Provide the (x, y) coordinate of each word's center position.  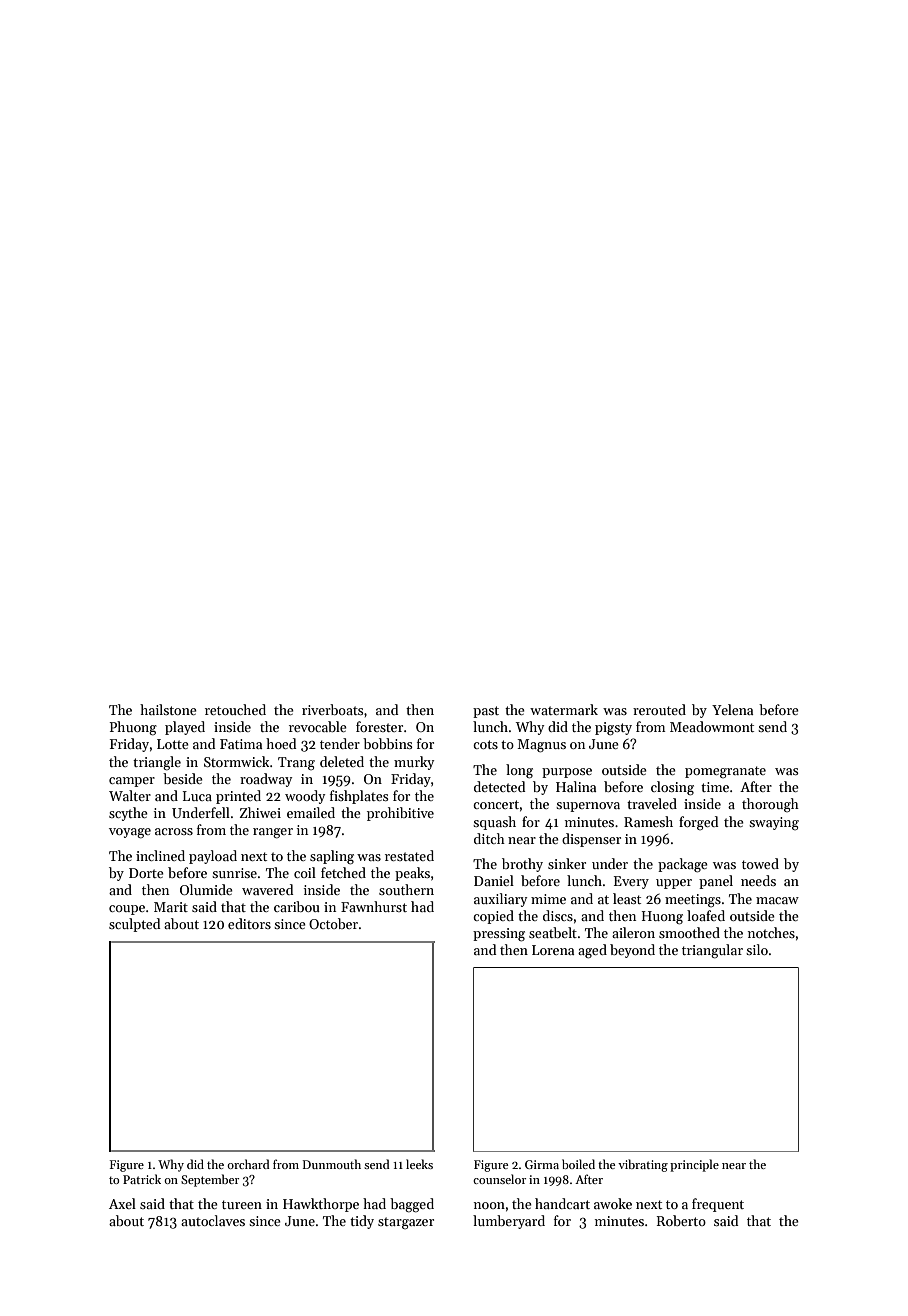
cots (485, 744)
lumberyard (509, 1222)
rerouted (659, 709)
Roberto (681, 1220)
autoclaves (213, 1220)
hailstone (168, 709)
